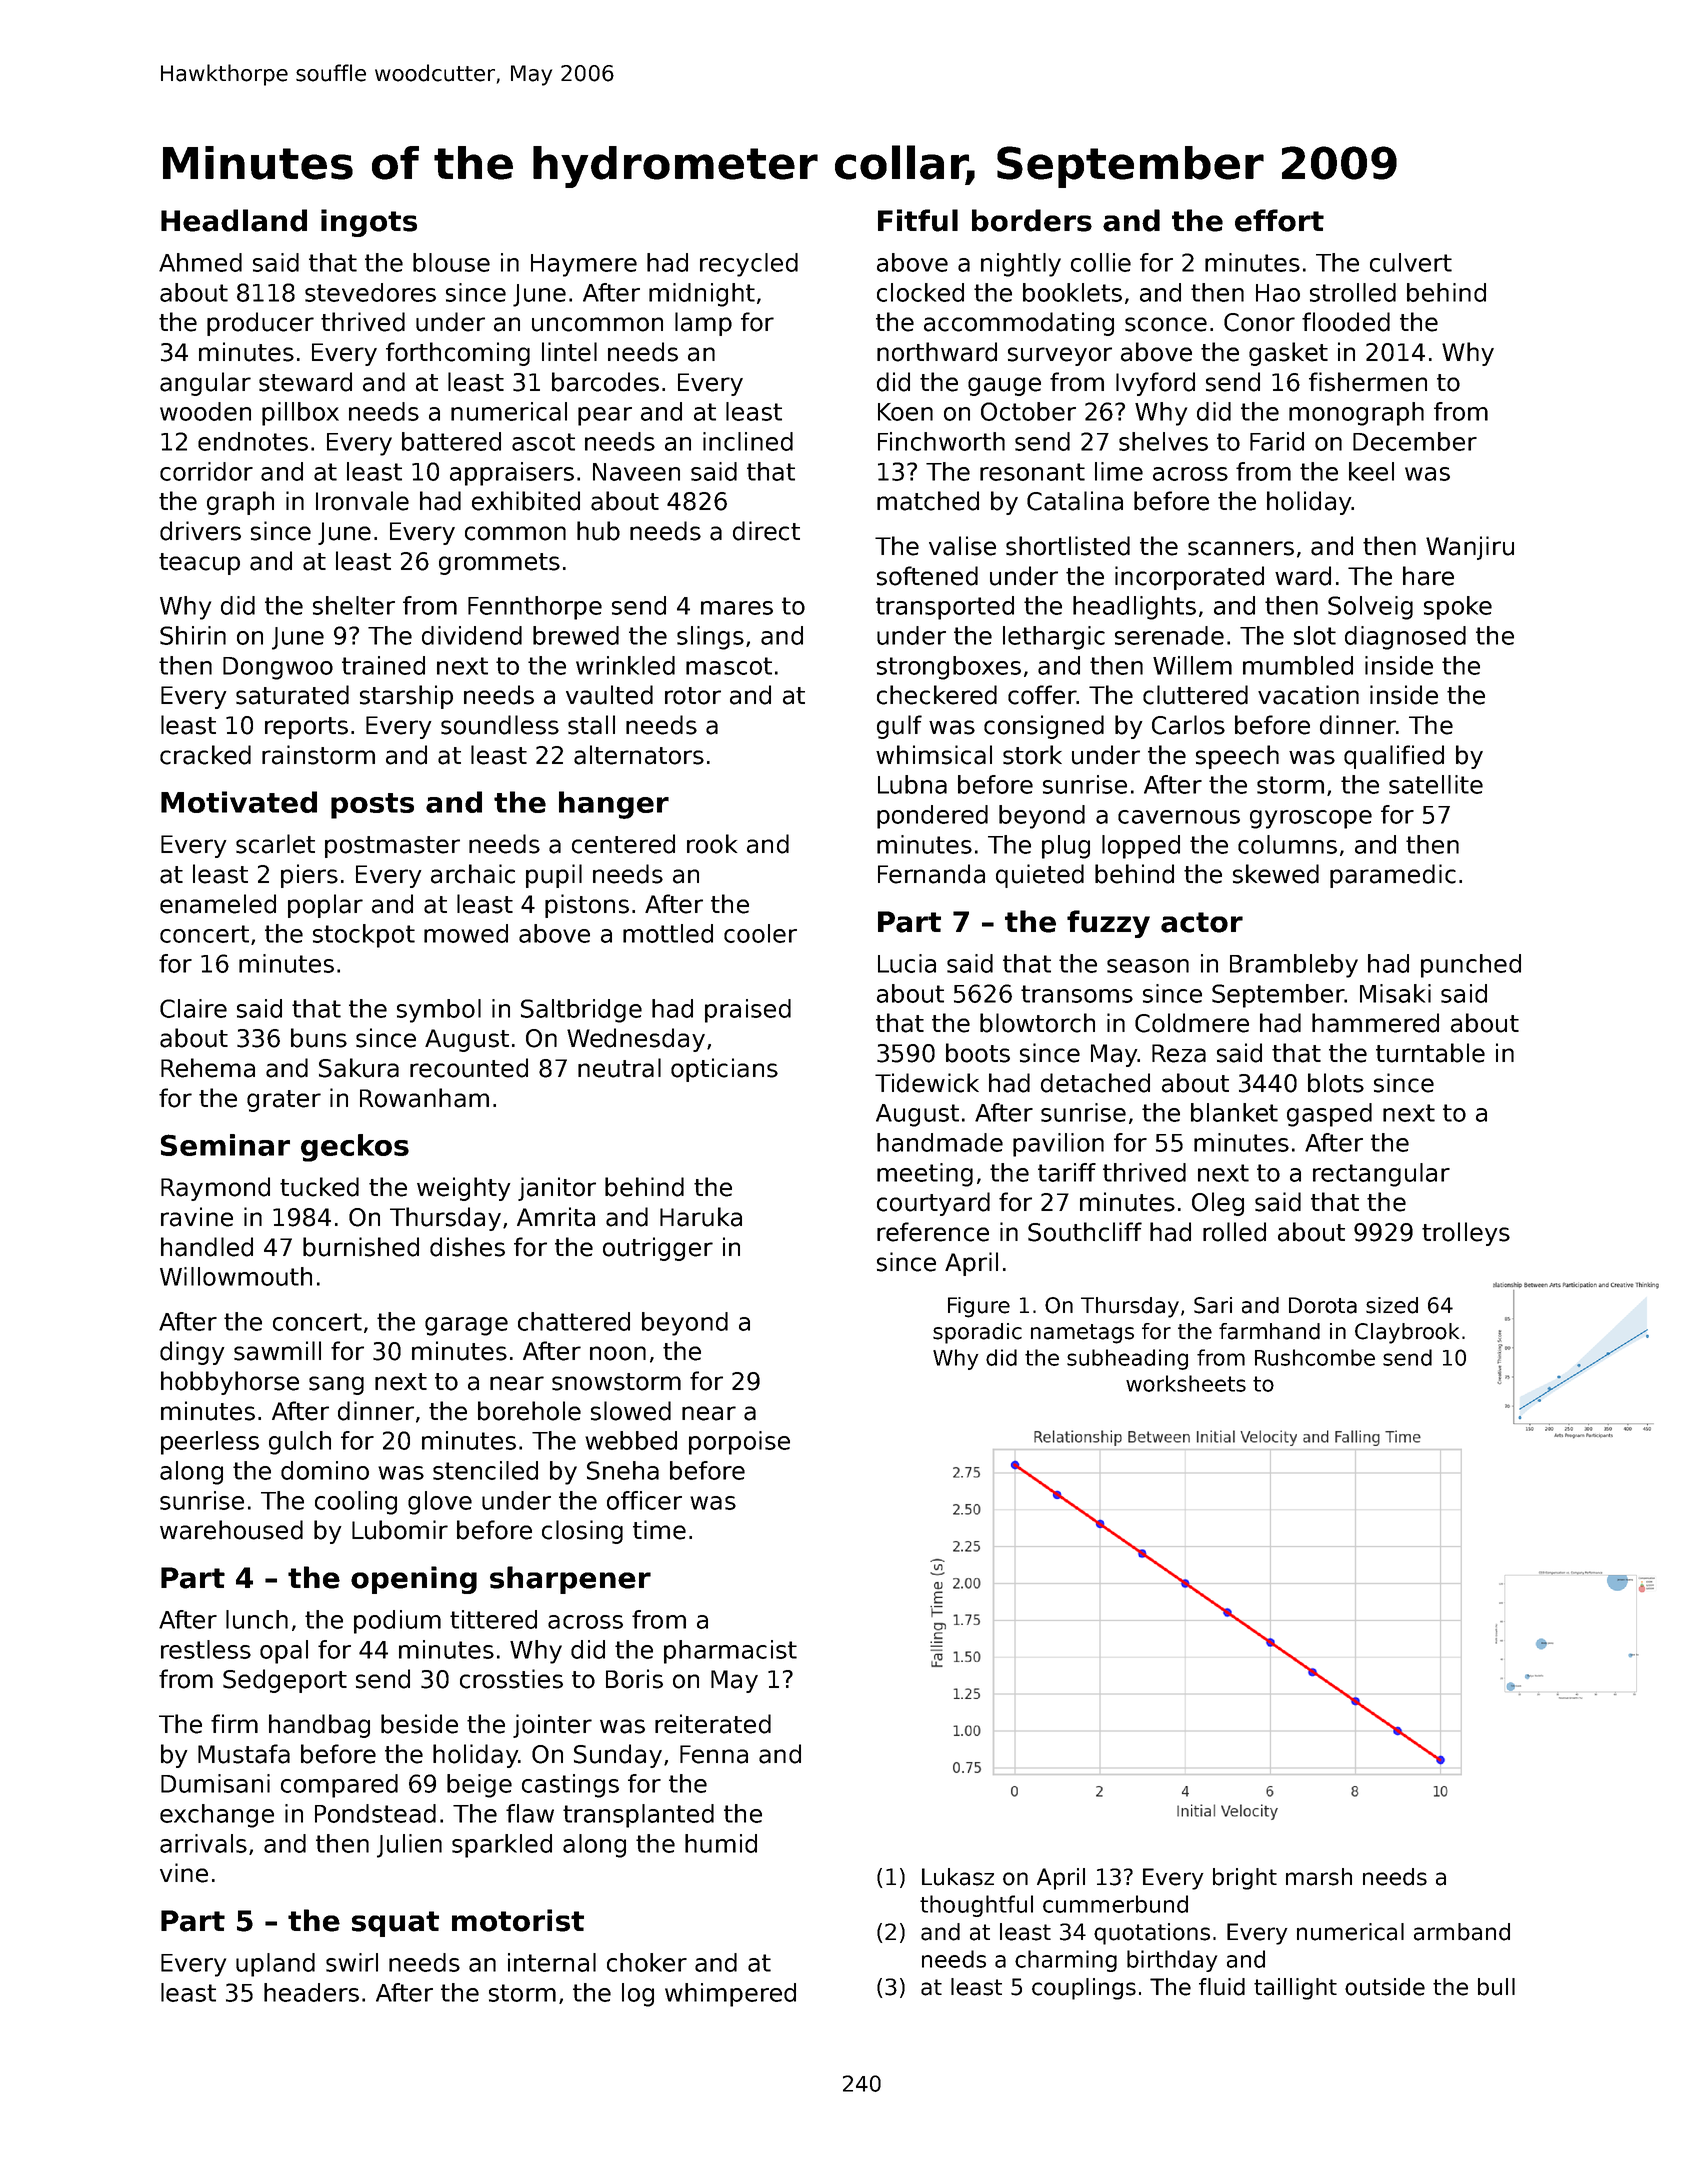 This screenshot has height=2178, width=1683. What do you see at coordinates (693, 696) in the screenshot?
I see `rotor` at bounding box center [693, 696].
